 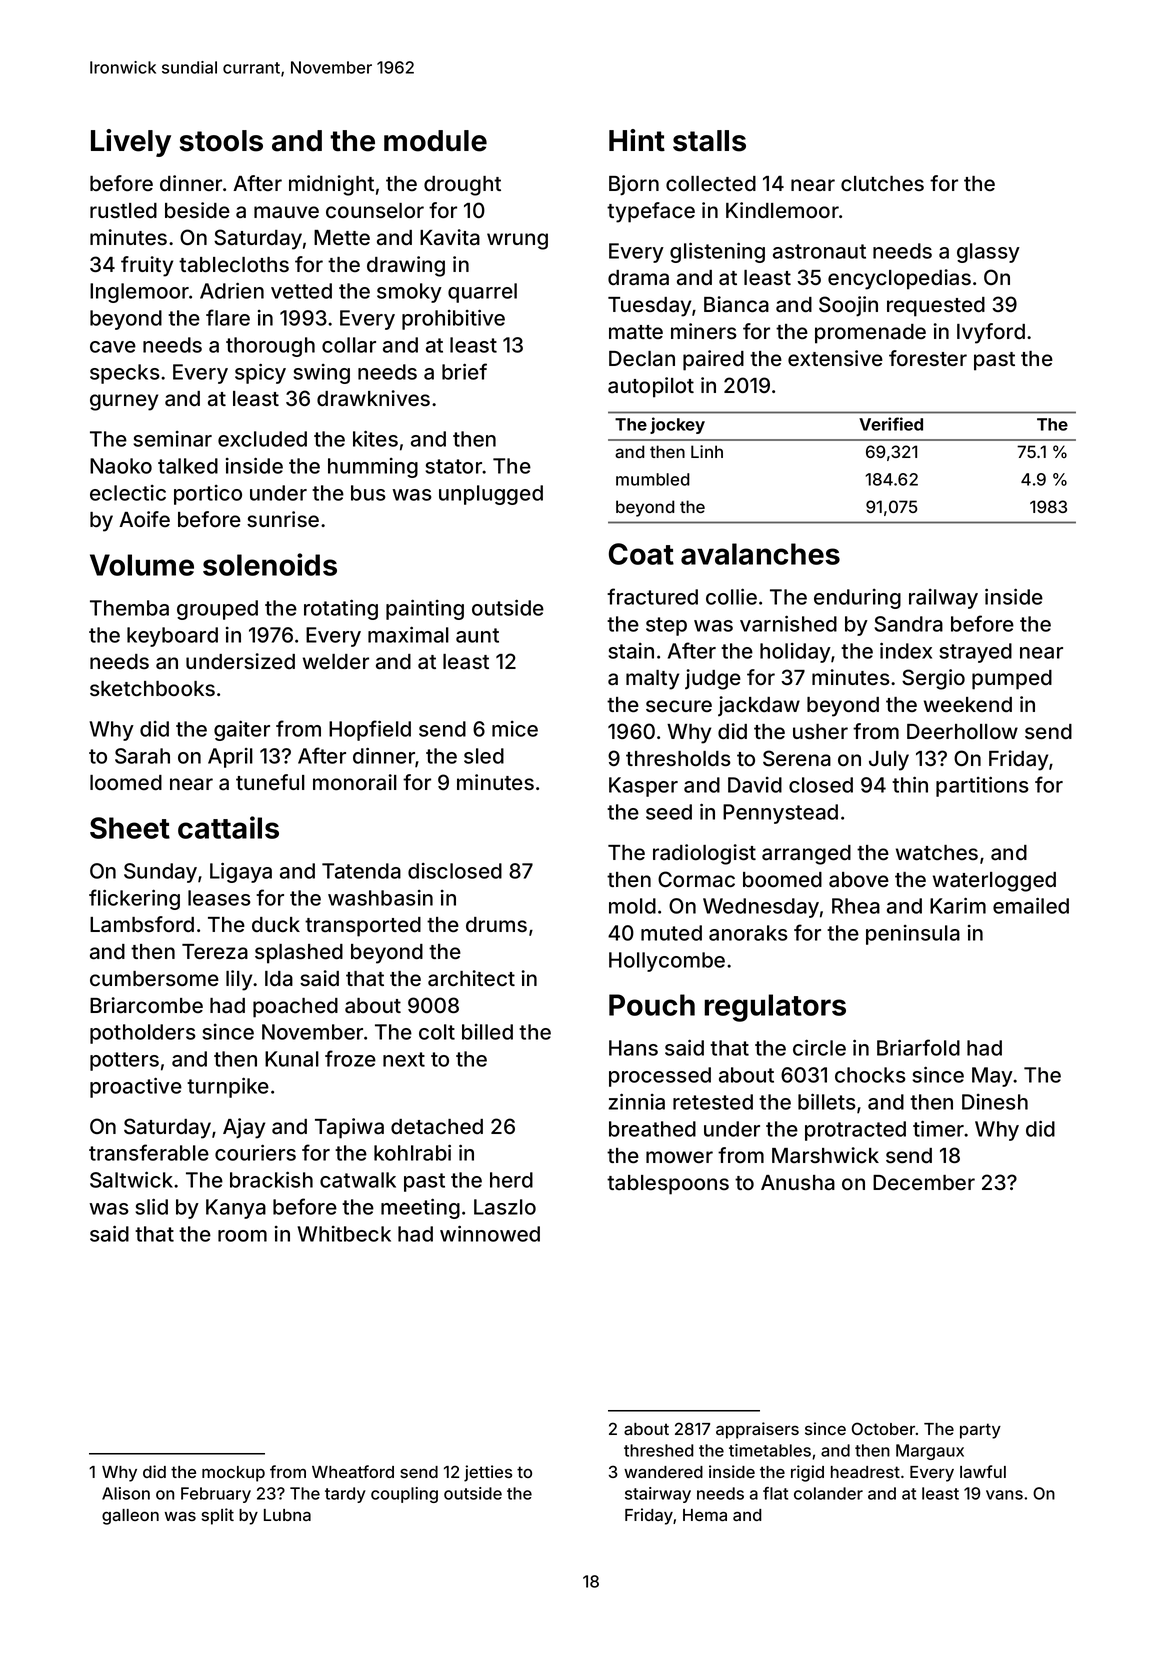 What do you see at coordinates (215, 952) in the screenshot?
I see `Tereza` at bounding box center [215, 952].
